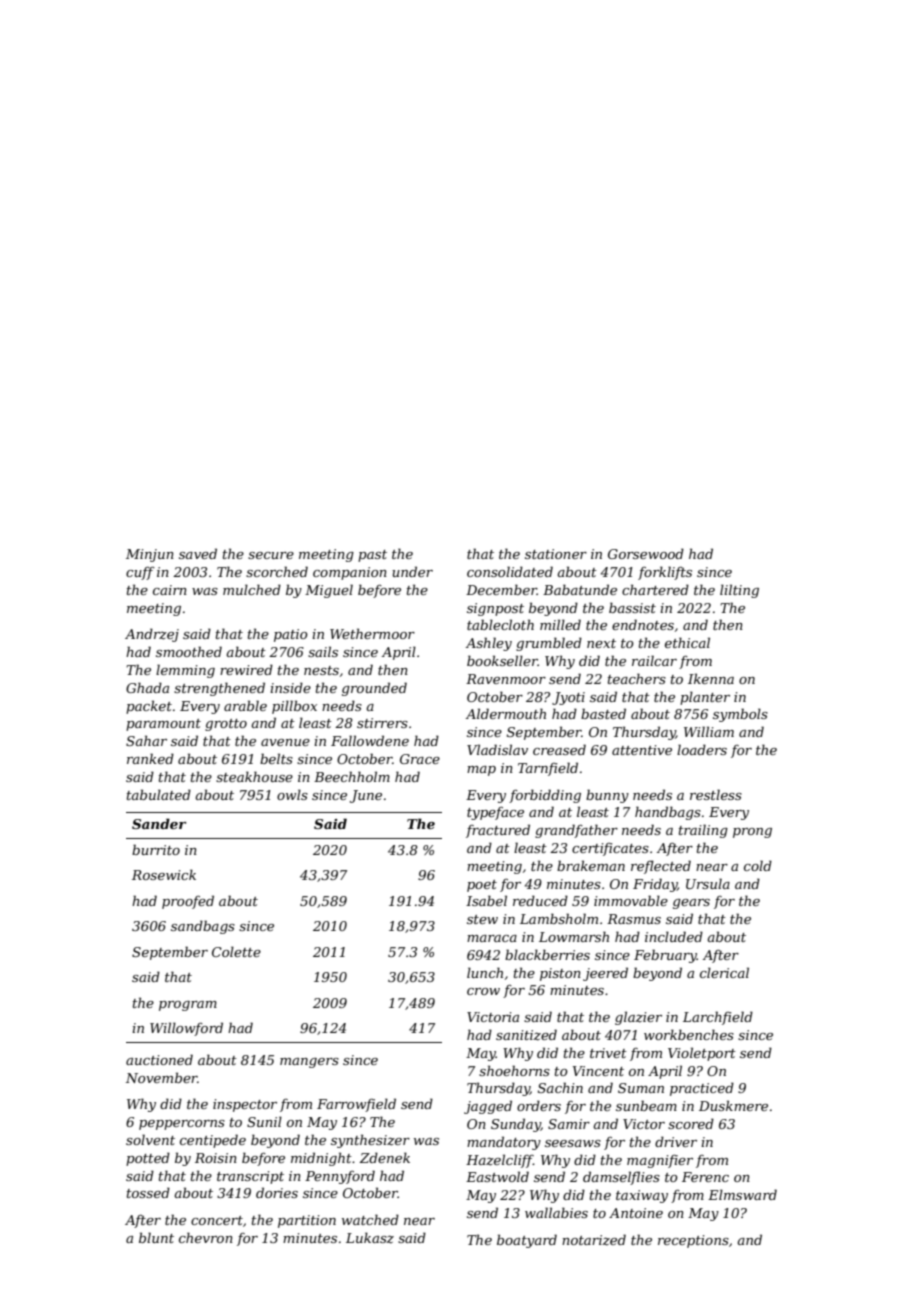 This screenshot has width=908, height=1316. I want to click on forklifts, so click(665, 573).
